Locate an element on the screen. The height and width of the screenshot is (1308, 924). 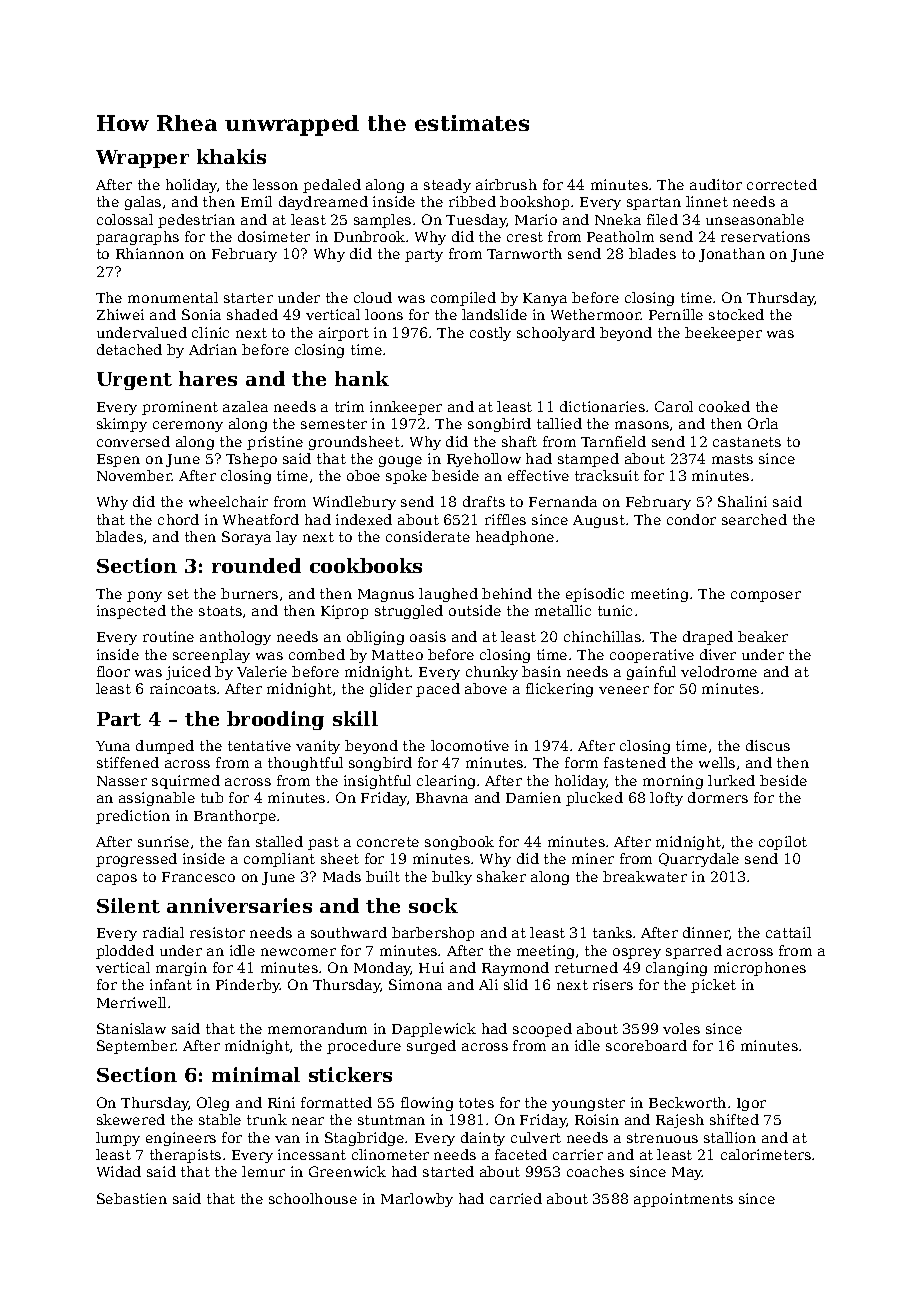
infant is located at coordinates (171, 984).
